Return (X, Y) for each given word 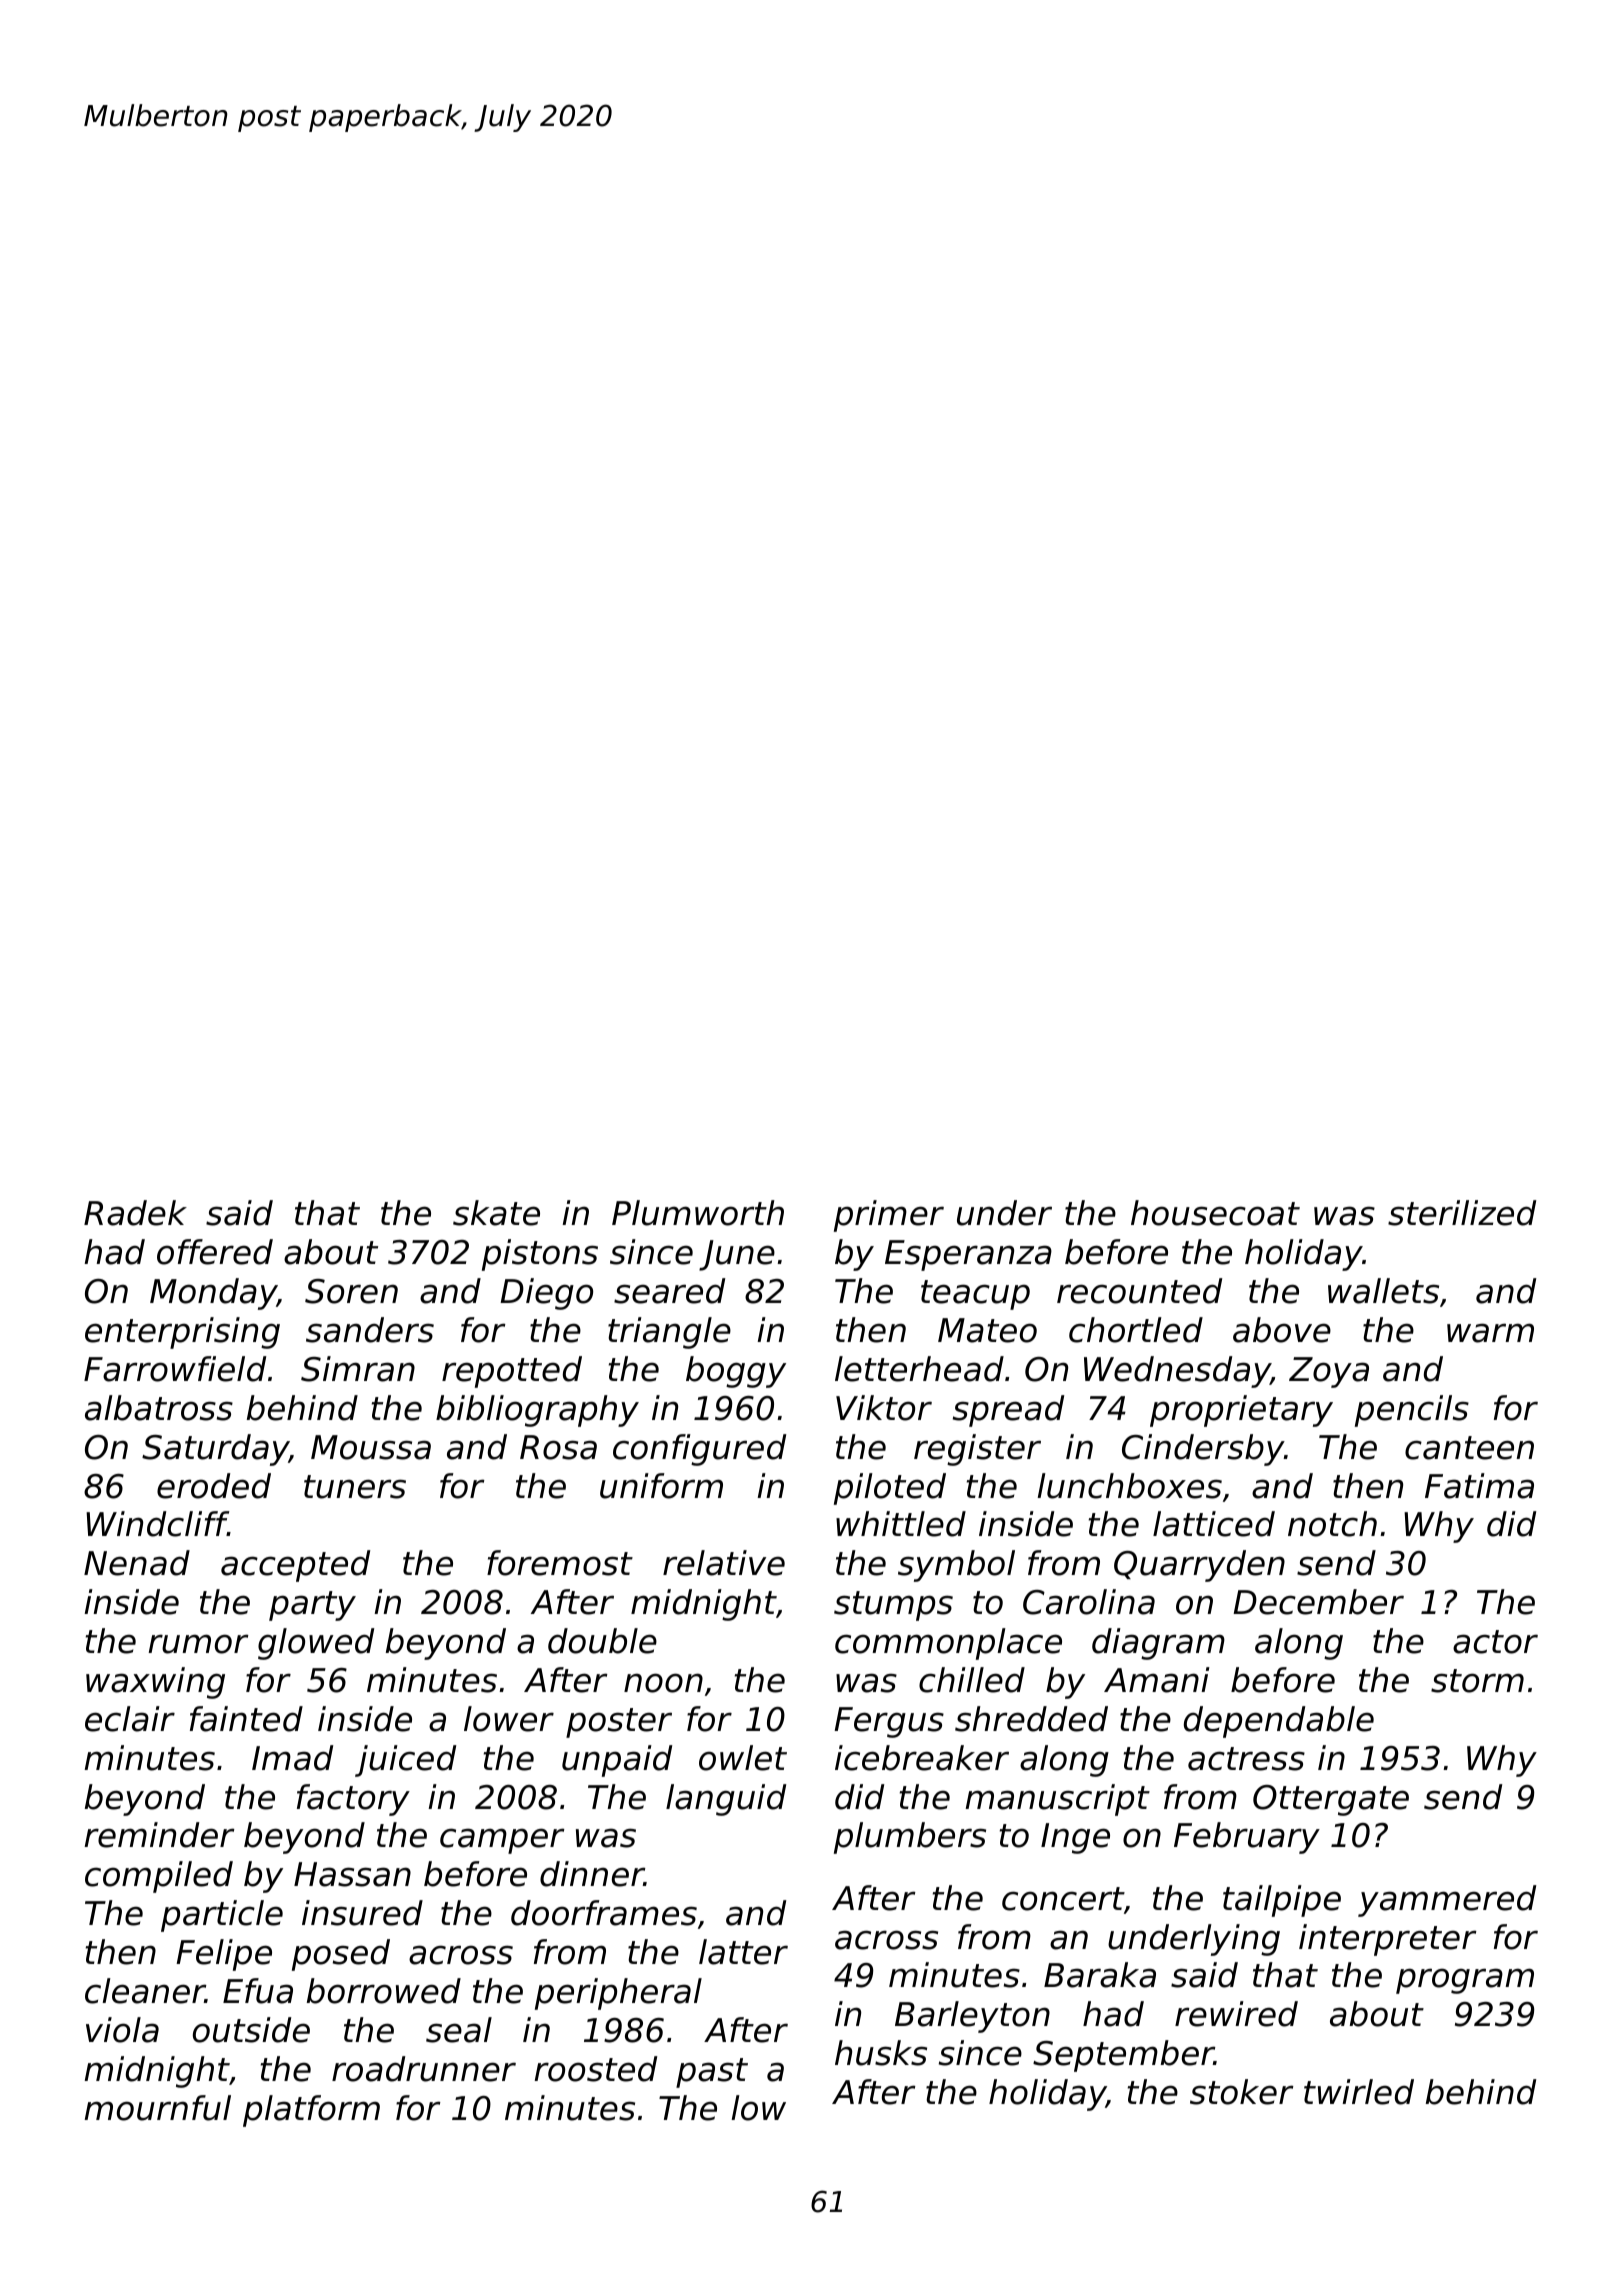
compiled (159, 1877)
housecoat (1215, 1213)
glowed (316, 1644)
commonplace (948, 1644)
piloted (890, 1489)
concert (1063, 1899)
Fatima (1479, 1486)
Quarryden (1199, 1566)
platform (311, 2111)
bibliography (537, 1411)
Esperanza (968, 1255)
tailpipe (1282, 1901)
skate (496, 1213)
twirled (1359, 2092)
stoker (1242, 2092)
